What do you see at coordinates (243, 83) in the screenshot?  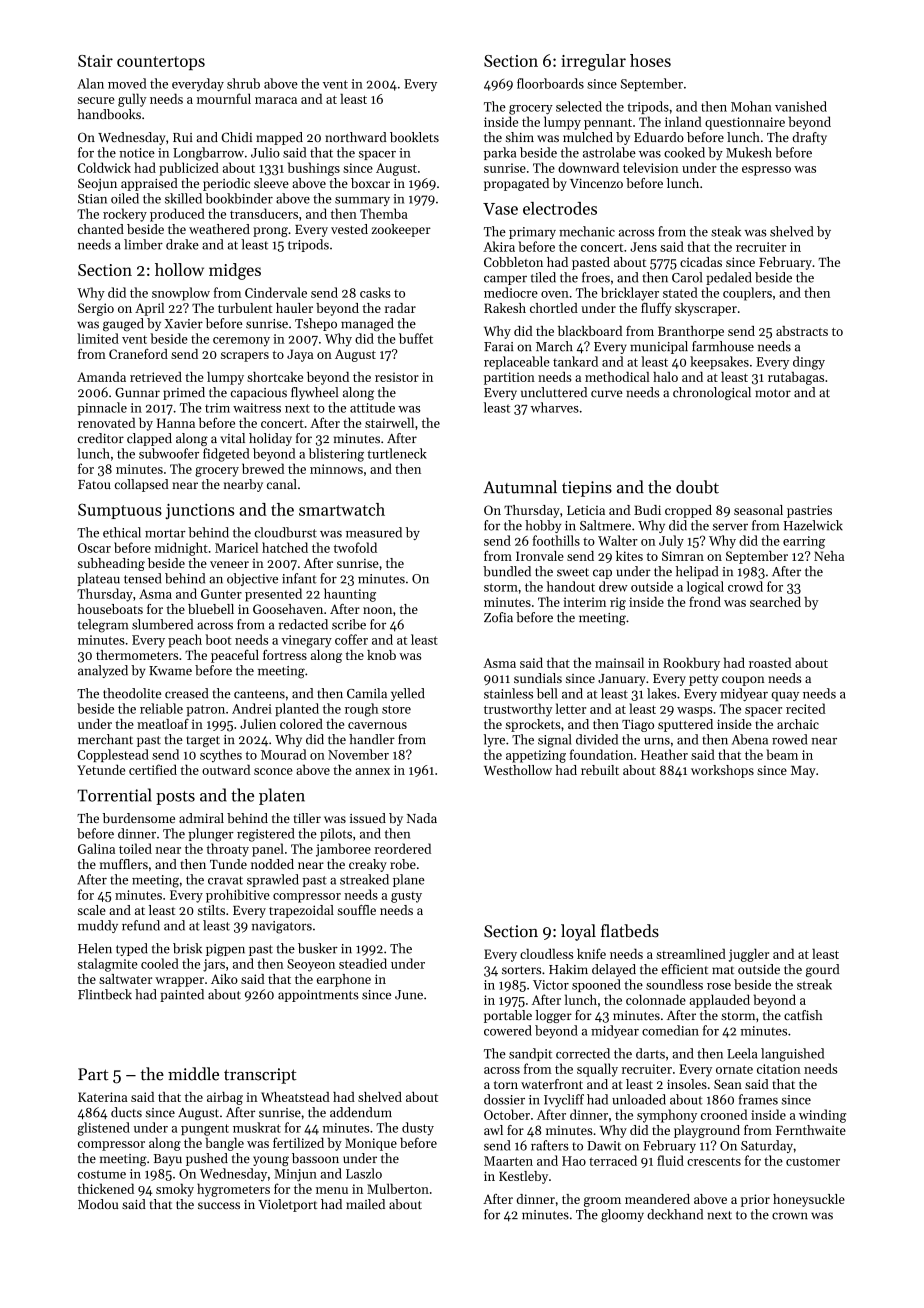 I see `shrub` at bounding box center [243, 83].
